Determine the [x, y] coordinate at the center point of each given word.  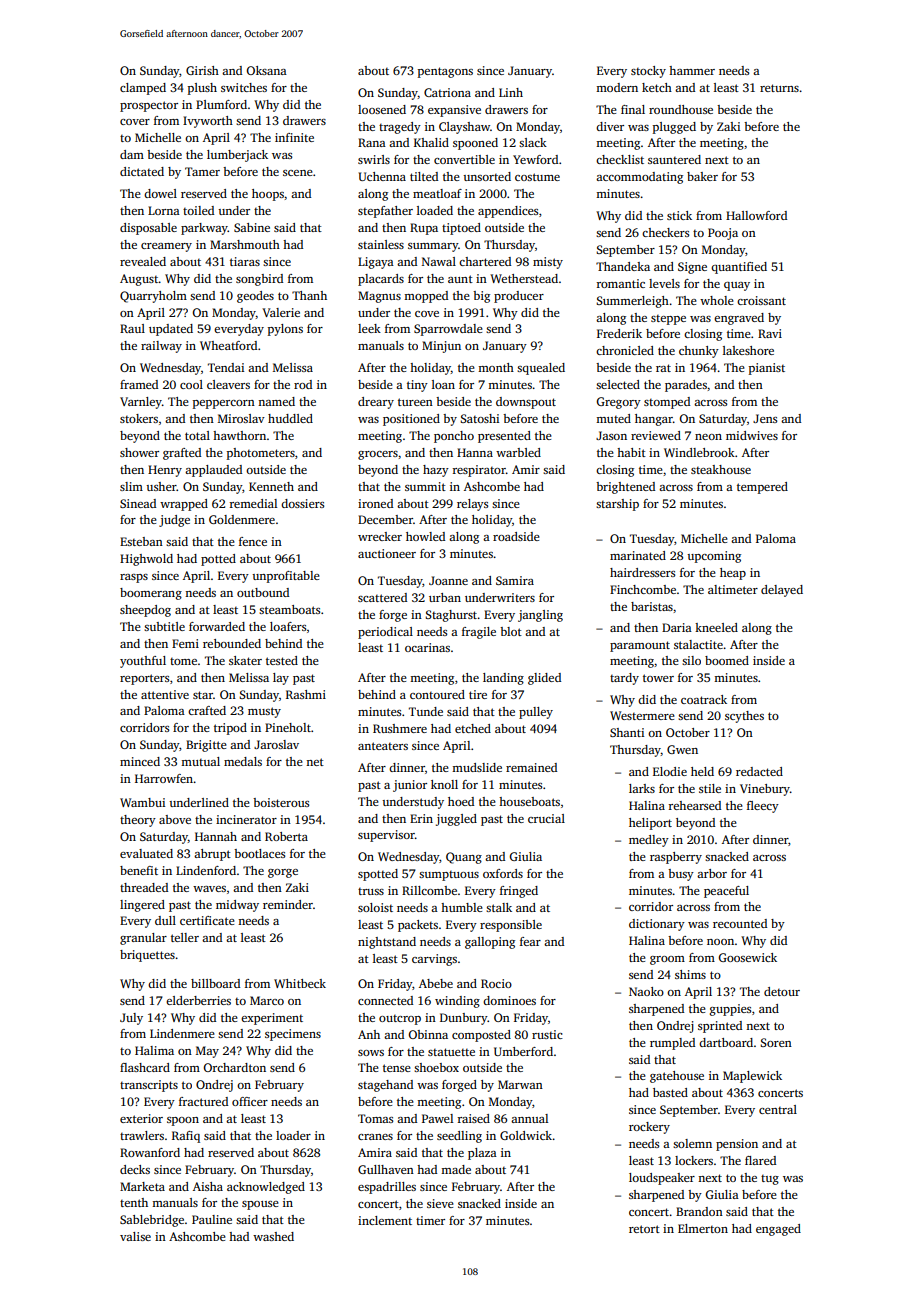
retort [644, 1229]
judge [174, 521]
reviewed [656, 435]
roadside [516, 536]
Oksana [267, 70]
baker [702, 176]
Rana [372, 142]
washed [273, 1236]
